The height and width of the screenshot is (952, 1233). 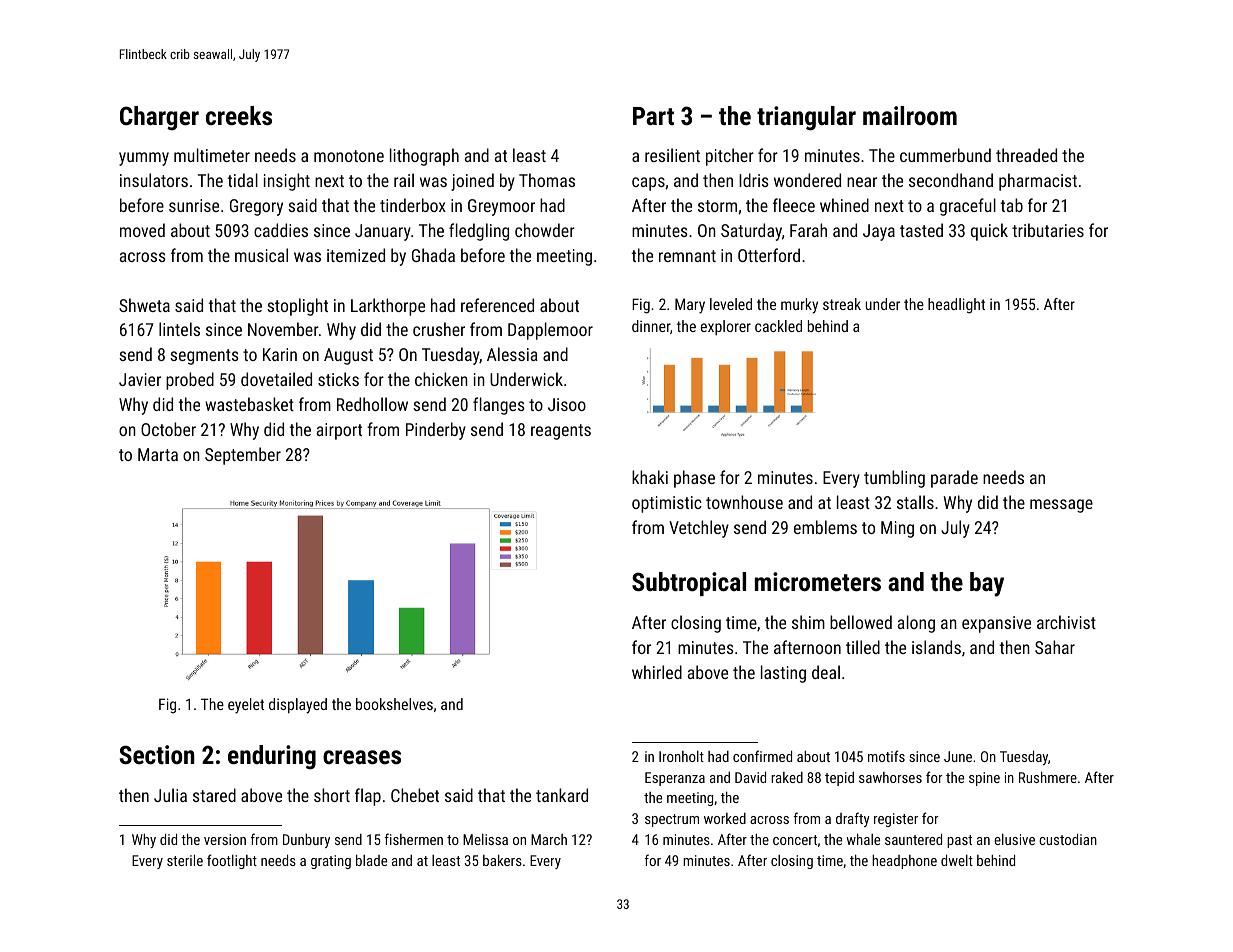 I want to click on Vetchley, so click(x=699, y=529).
